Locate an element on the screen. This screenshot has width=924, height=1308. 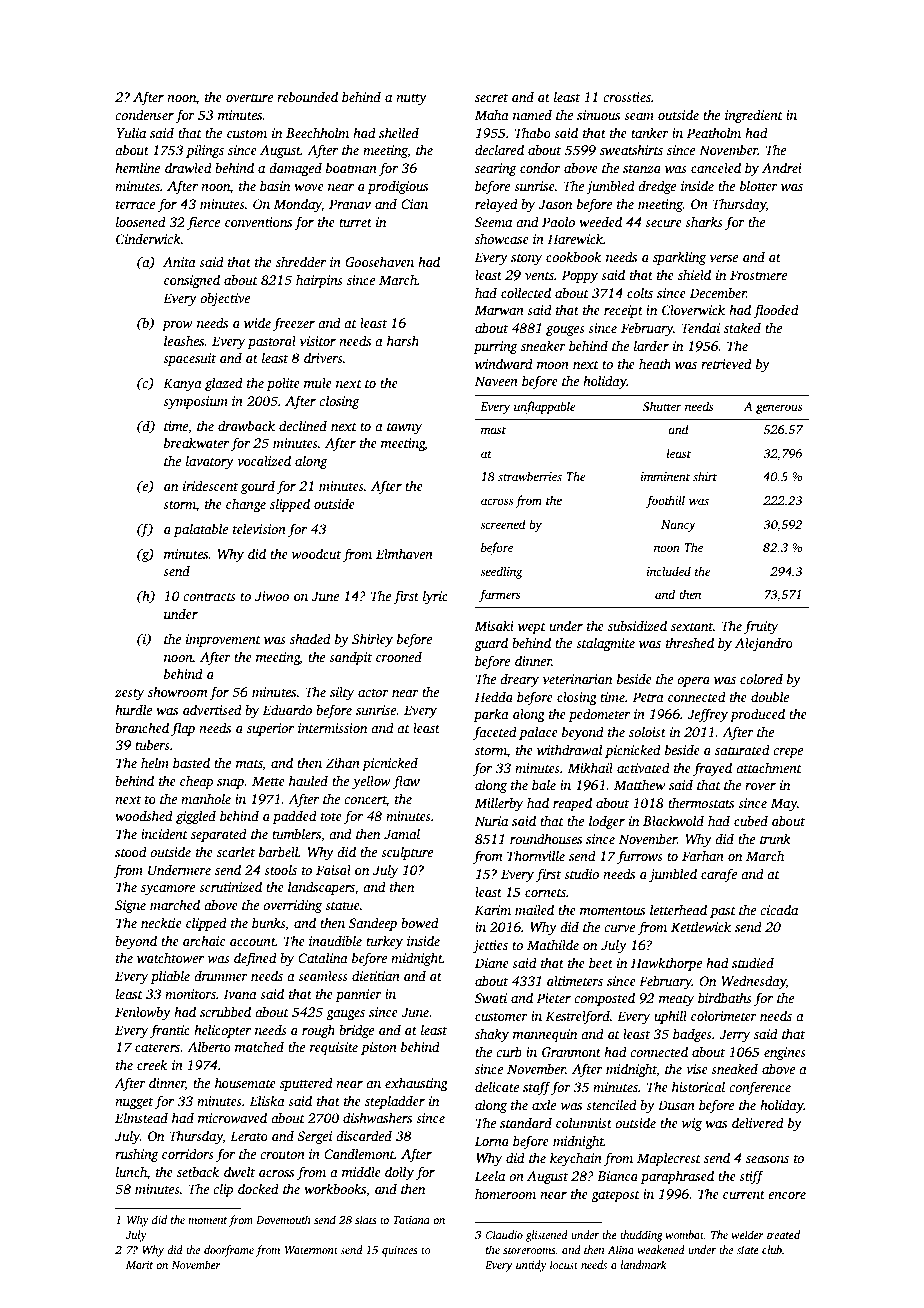
engines is located at coordinates (785, 1053).
